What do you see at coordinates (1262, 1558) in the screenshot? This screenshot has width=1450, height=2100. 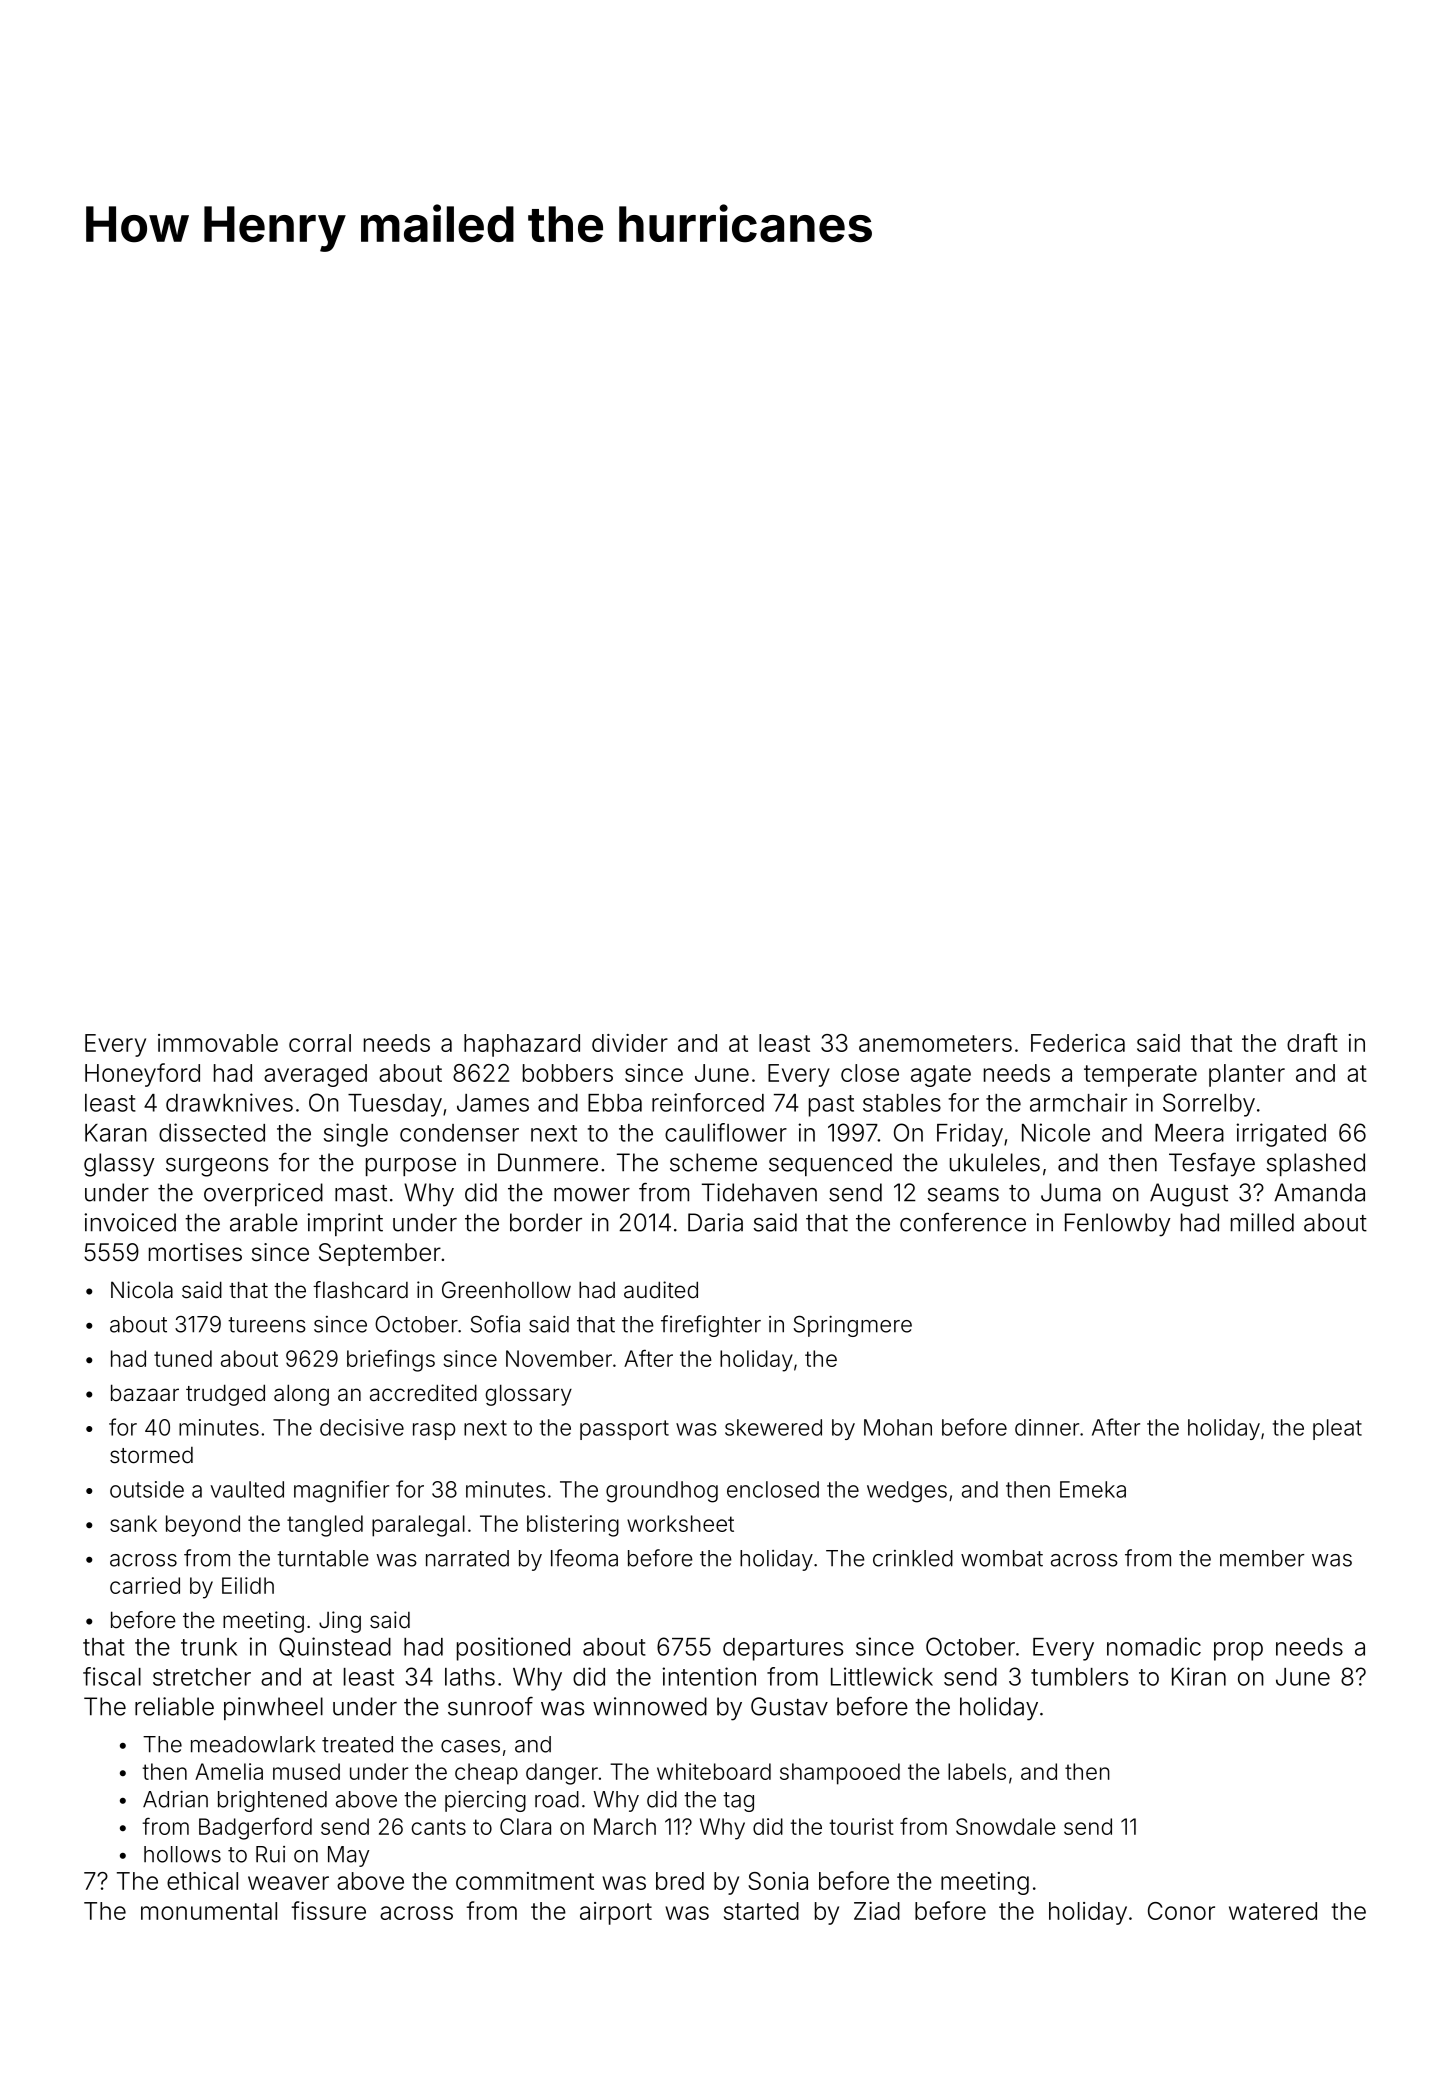 I see `member` at bounding box center [1262, 1558].
